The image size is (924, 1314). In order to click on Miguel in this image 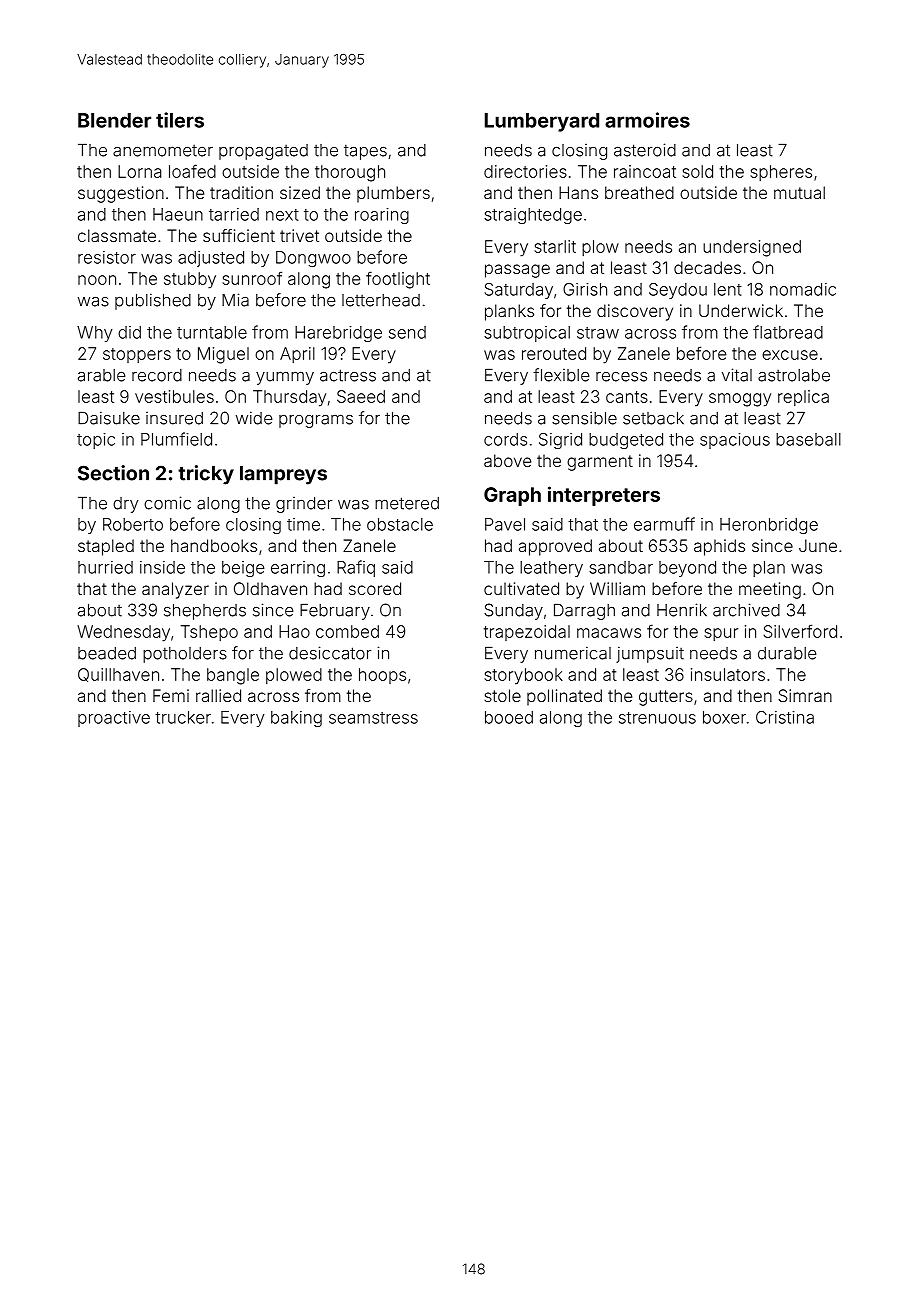, I will do `click(223, 355)`.
